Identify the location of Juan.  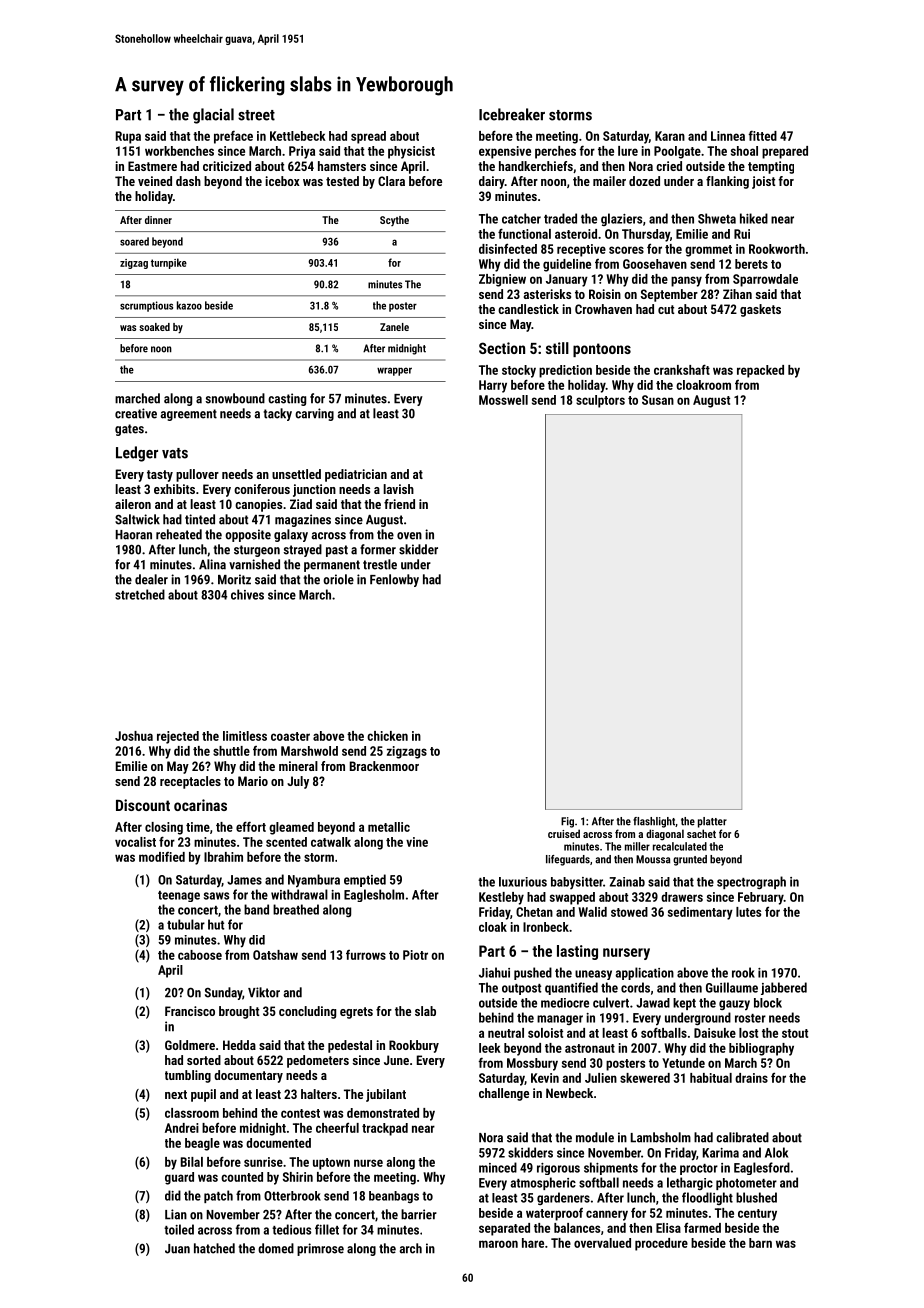
(177, 1249).
